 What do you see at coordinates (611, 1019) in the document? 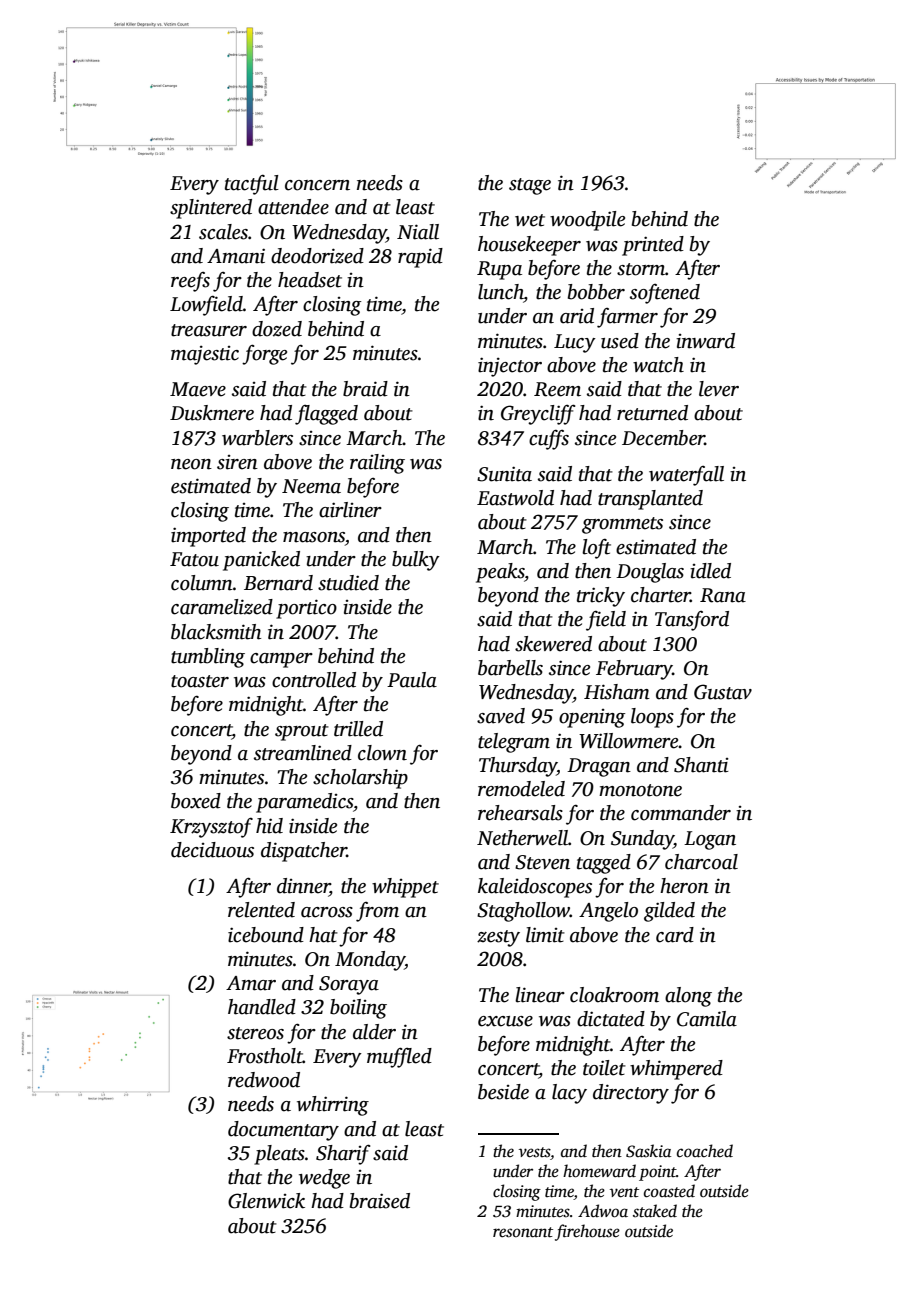
I see `dictated` at bounding box center [611, 1019].
